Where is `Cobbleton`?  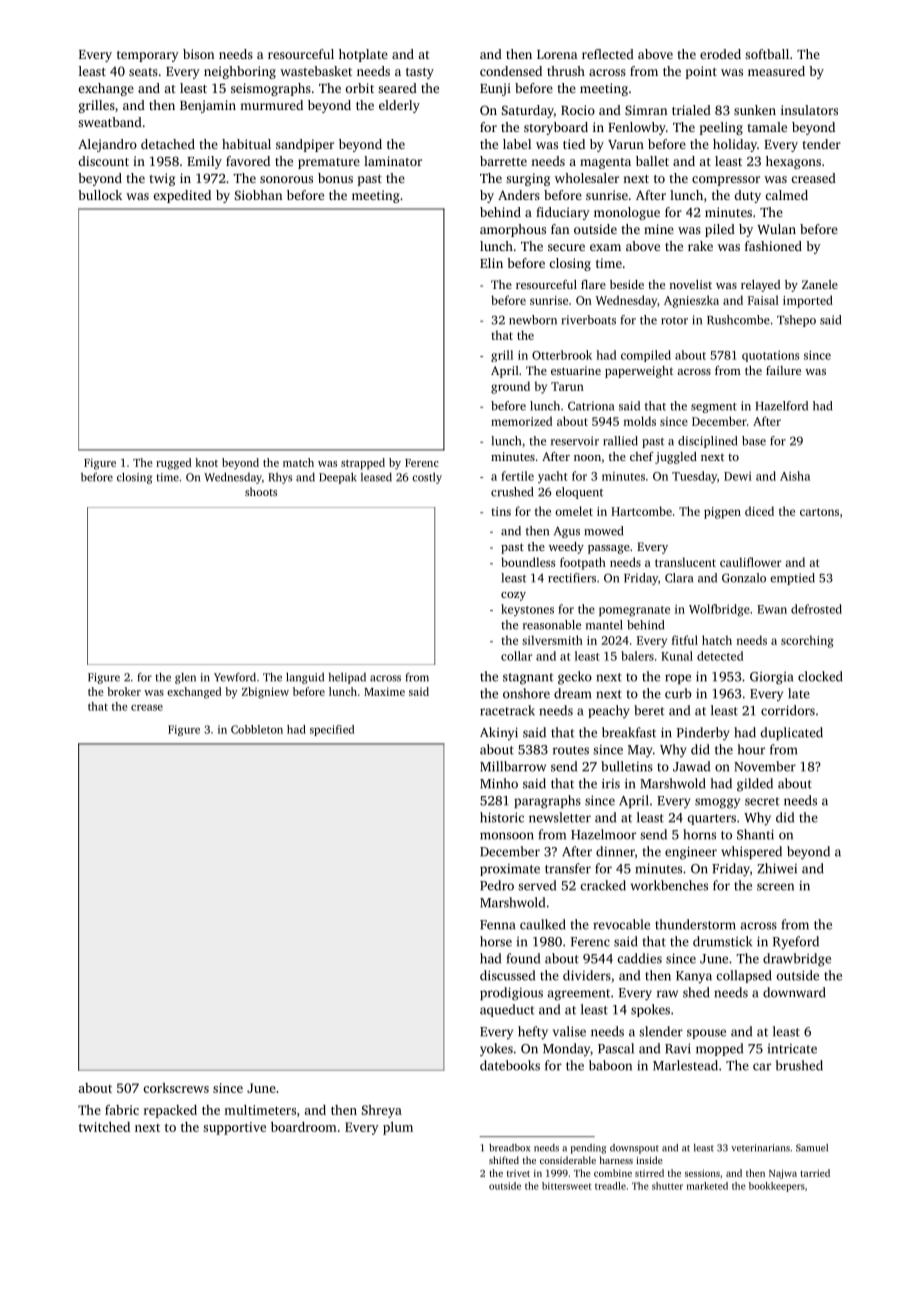
Cobbleton is located at coordinates (257, 729).
